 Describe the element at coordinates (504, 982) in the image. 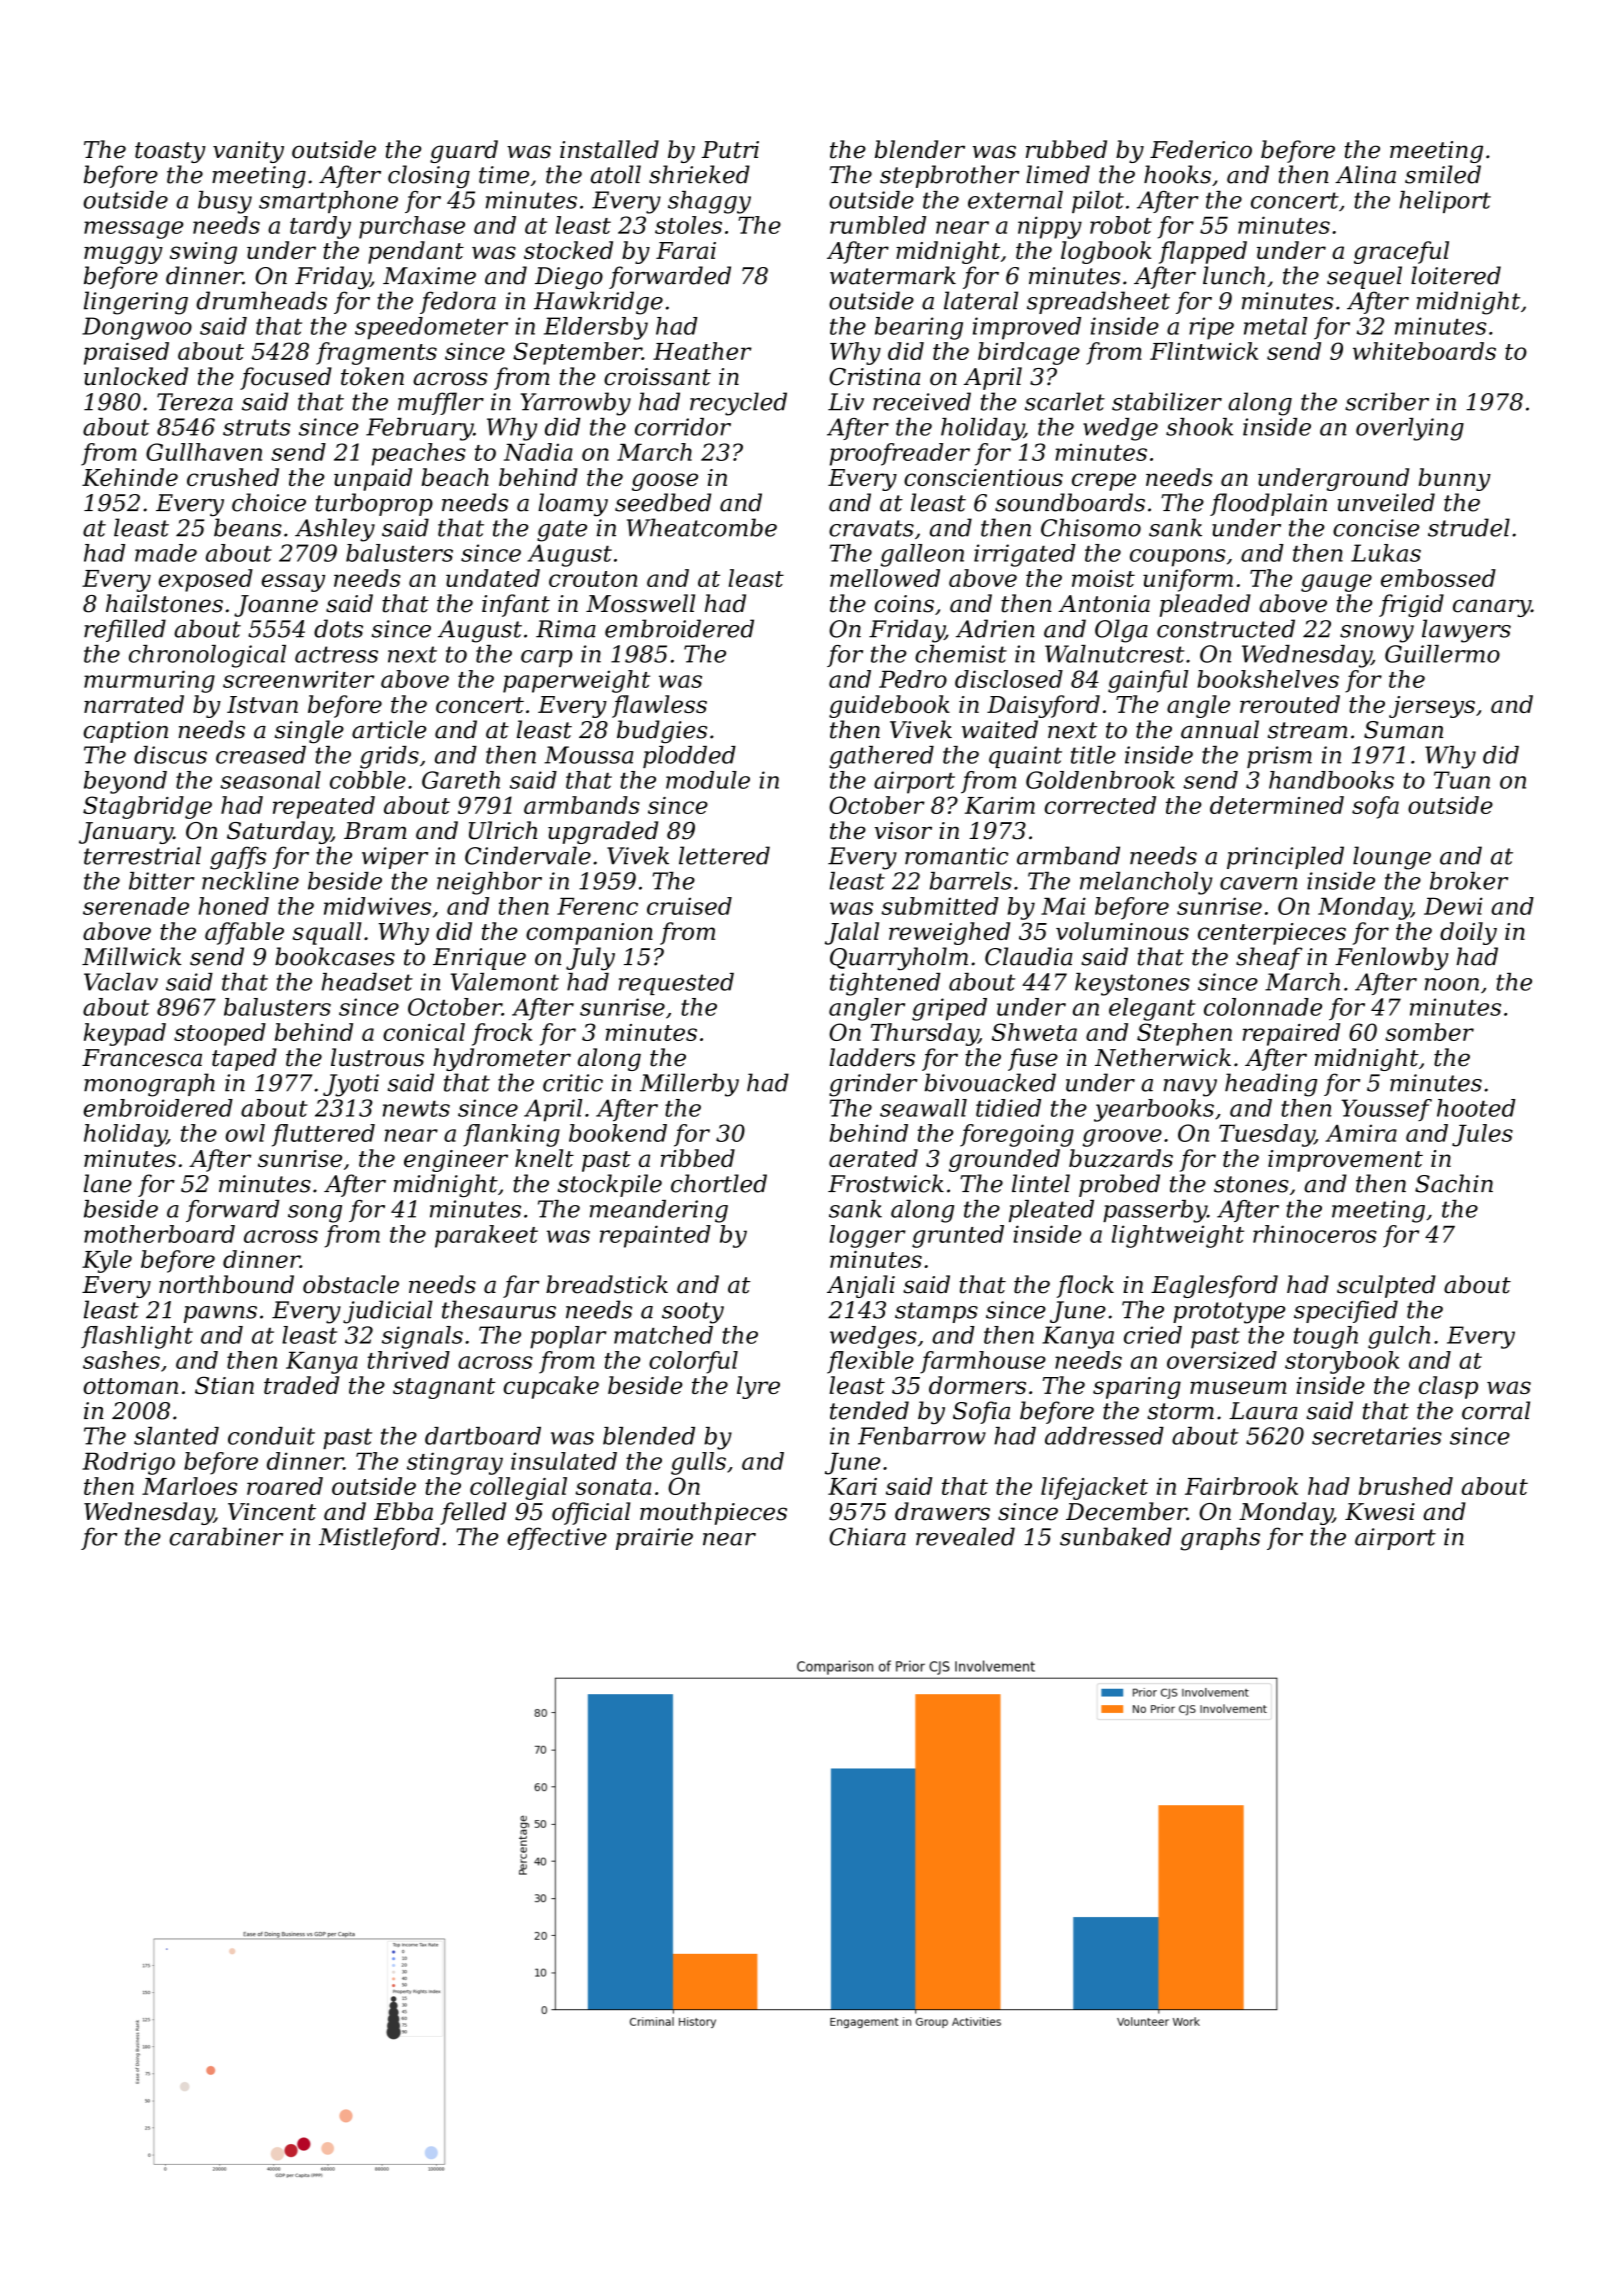

I see `Valemont` at that location.
